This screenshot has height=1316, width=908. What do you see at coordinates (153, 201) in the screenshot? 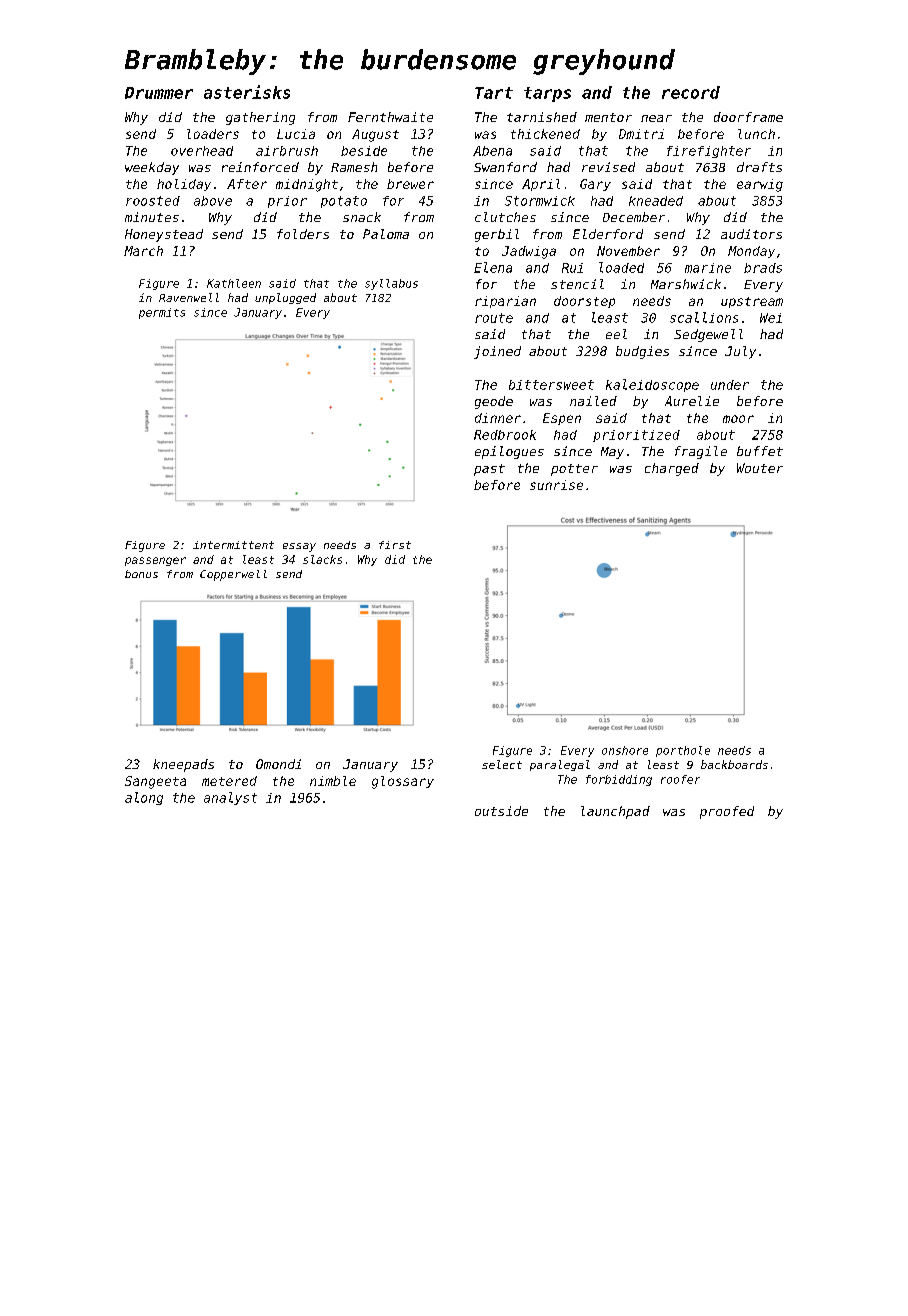
I see `roosted` at bounding box center [153, 201].
